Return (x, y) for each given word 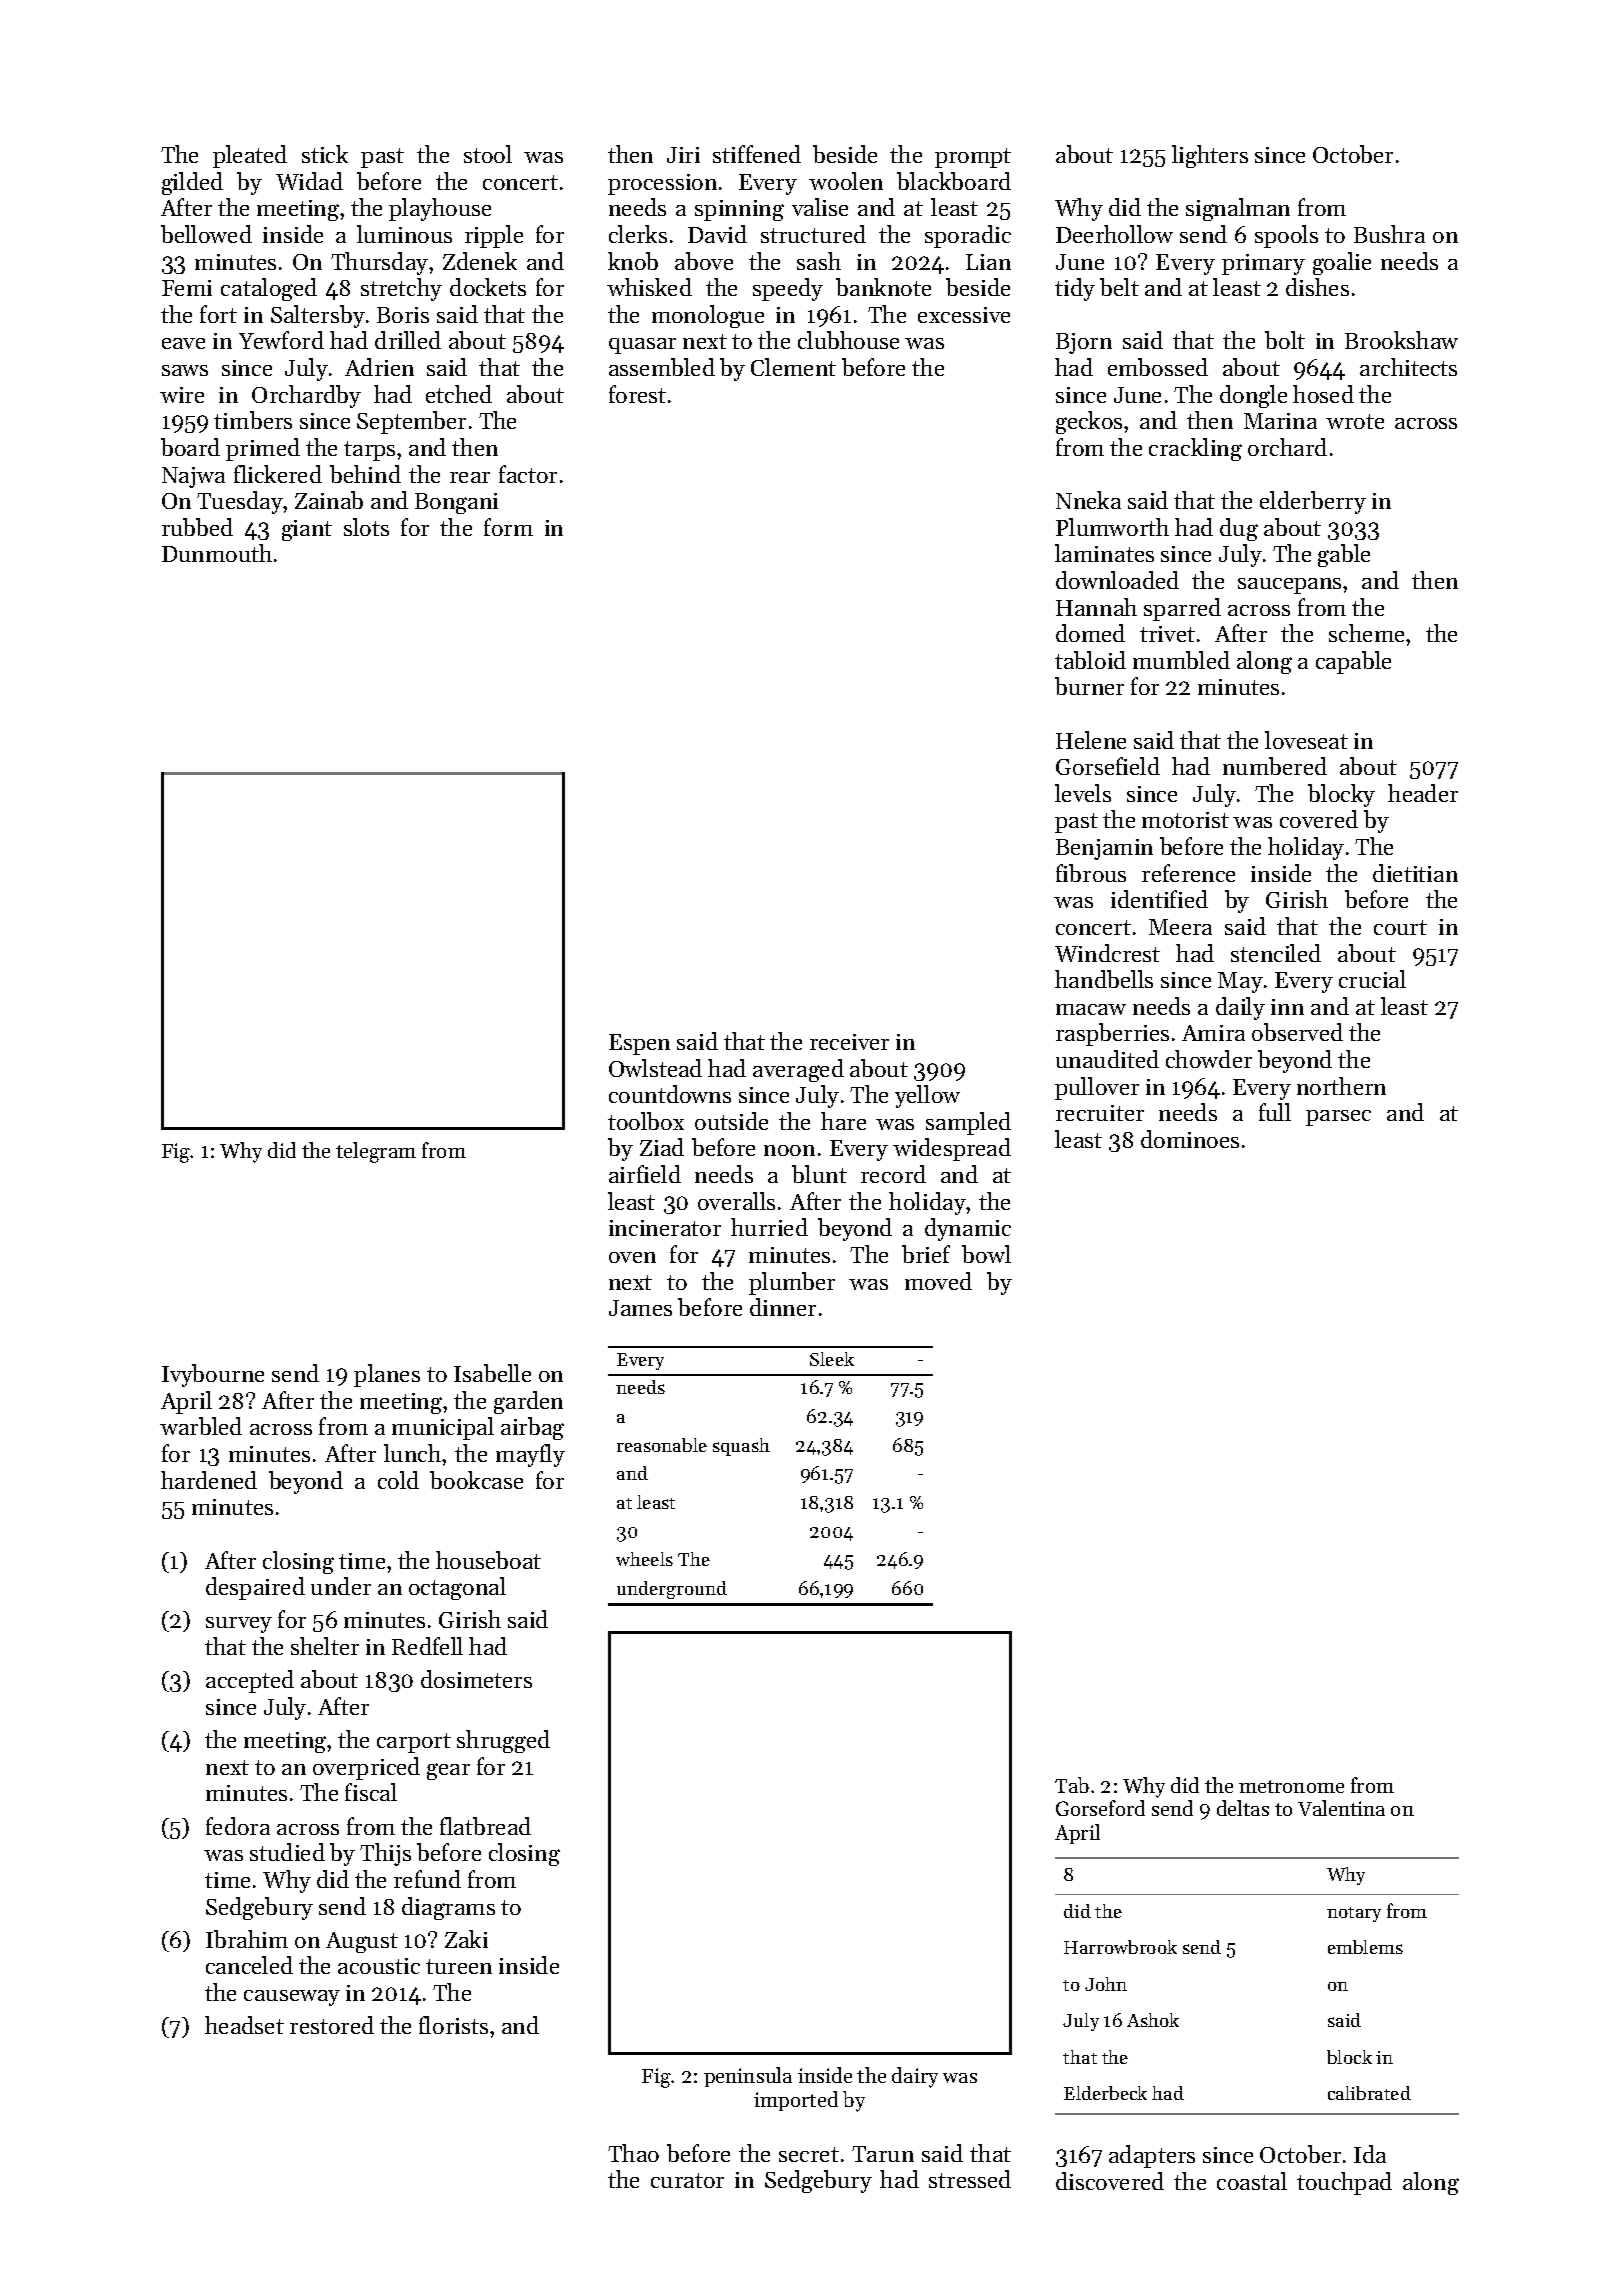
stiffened (757, 154)
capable (1353, 662)
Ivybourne (213, 1375)
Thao (633, 2153)
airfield (645, 1174)
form (508, 527)
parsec (1338, 1118)
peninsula (748, 2077)
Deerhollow (1114, 234)
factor (528, 474)
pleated (250, 156)
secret (809, 2154)
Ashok (1153, 2020)
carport (414, 1743)
